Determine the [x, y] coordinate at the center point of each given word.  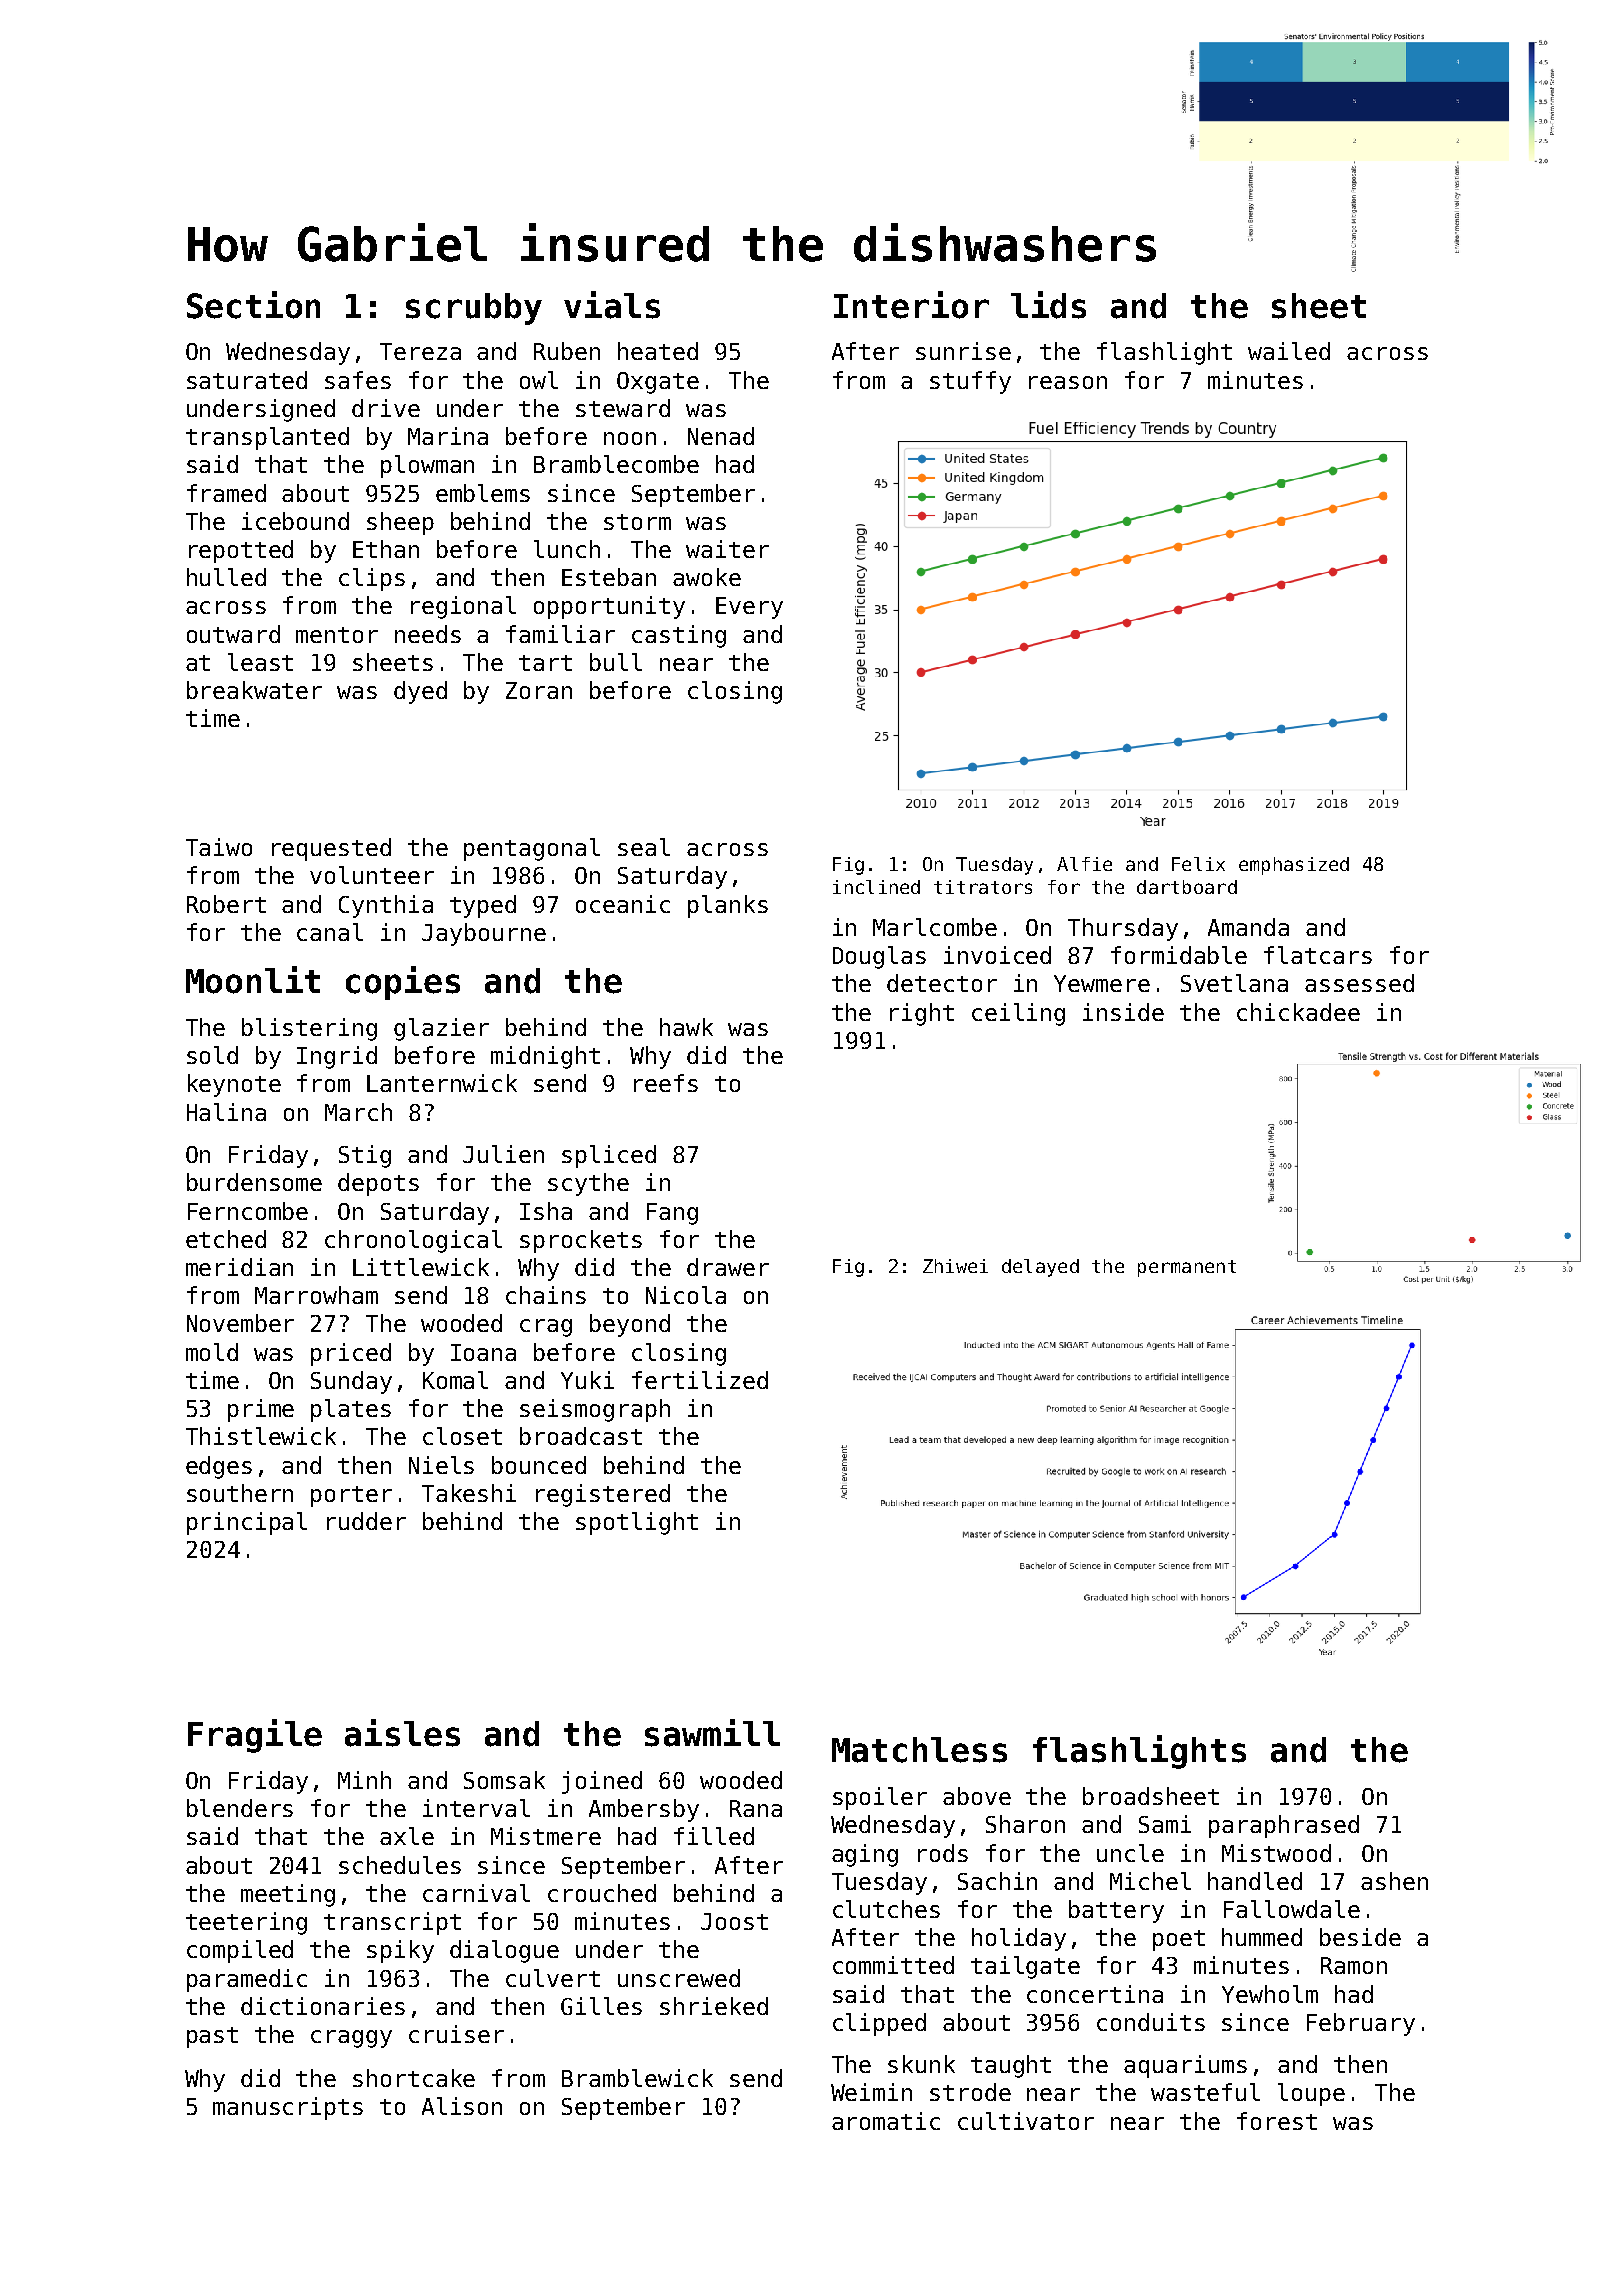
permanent [1187, 1268]
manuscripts [288, 2108]
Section [253, 305]
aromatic [886, 2121]
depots [378, 1184]
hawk [686, 1027]
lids [1048, 305]
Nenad [721, 436]
